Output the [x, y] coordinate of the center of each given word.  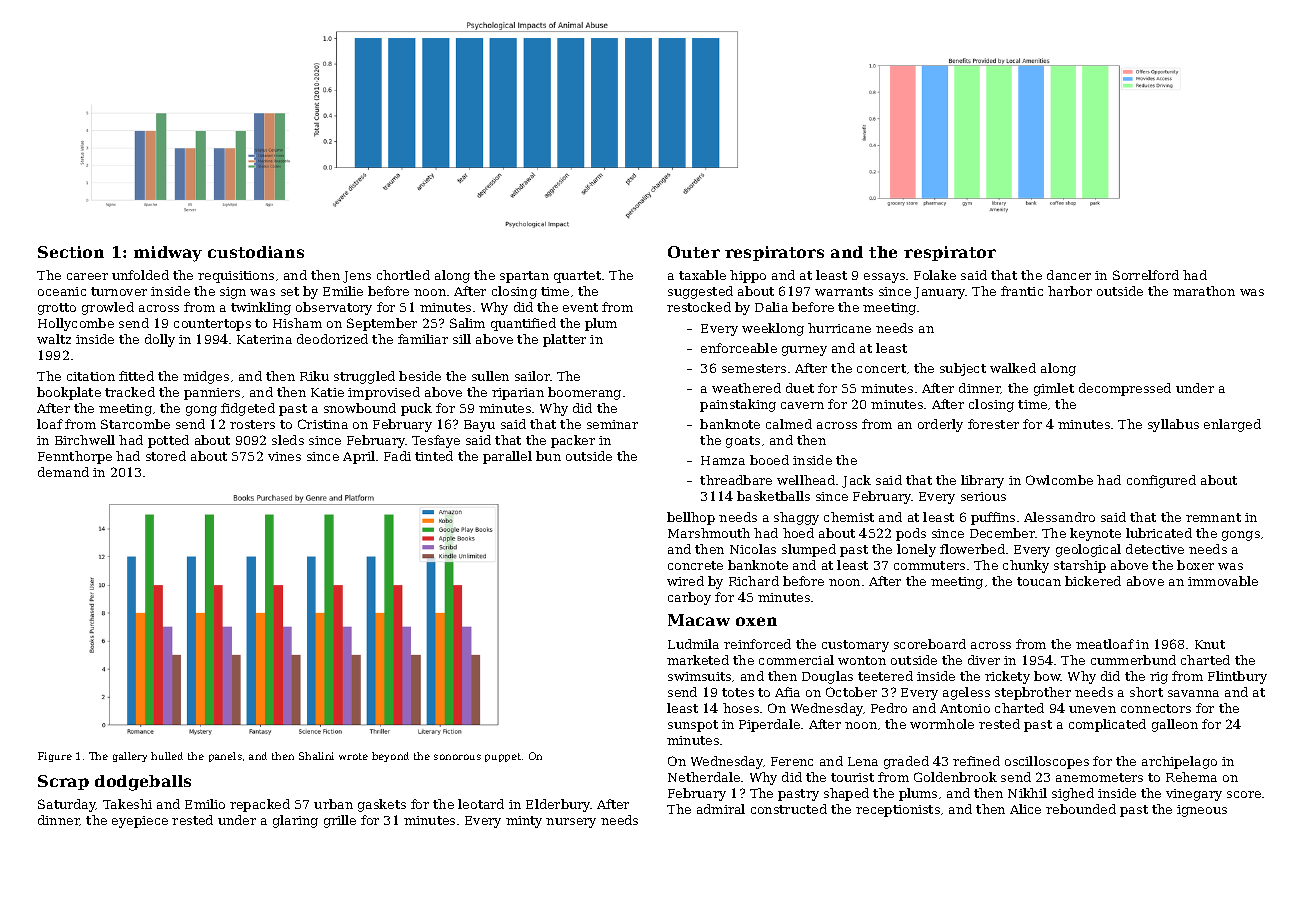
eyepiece [140, 822]
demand [63, 472]
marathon [1204, 291]
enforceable [739, 348]
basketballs [773, 496]
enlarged [1232, 425]
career [87, 276]
